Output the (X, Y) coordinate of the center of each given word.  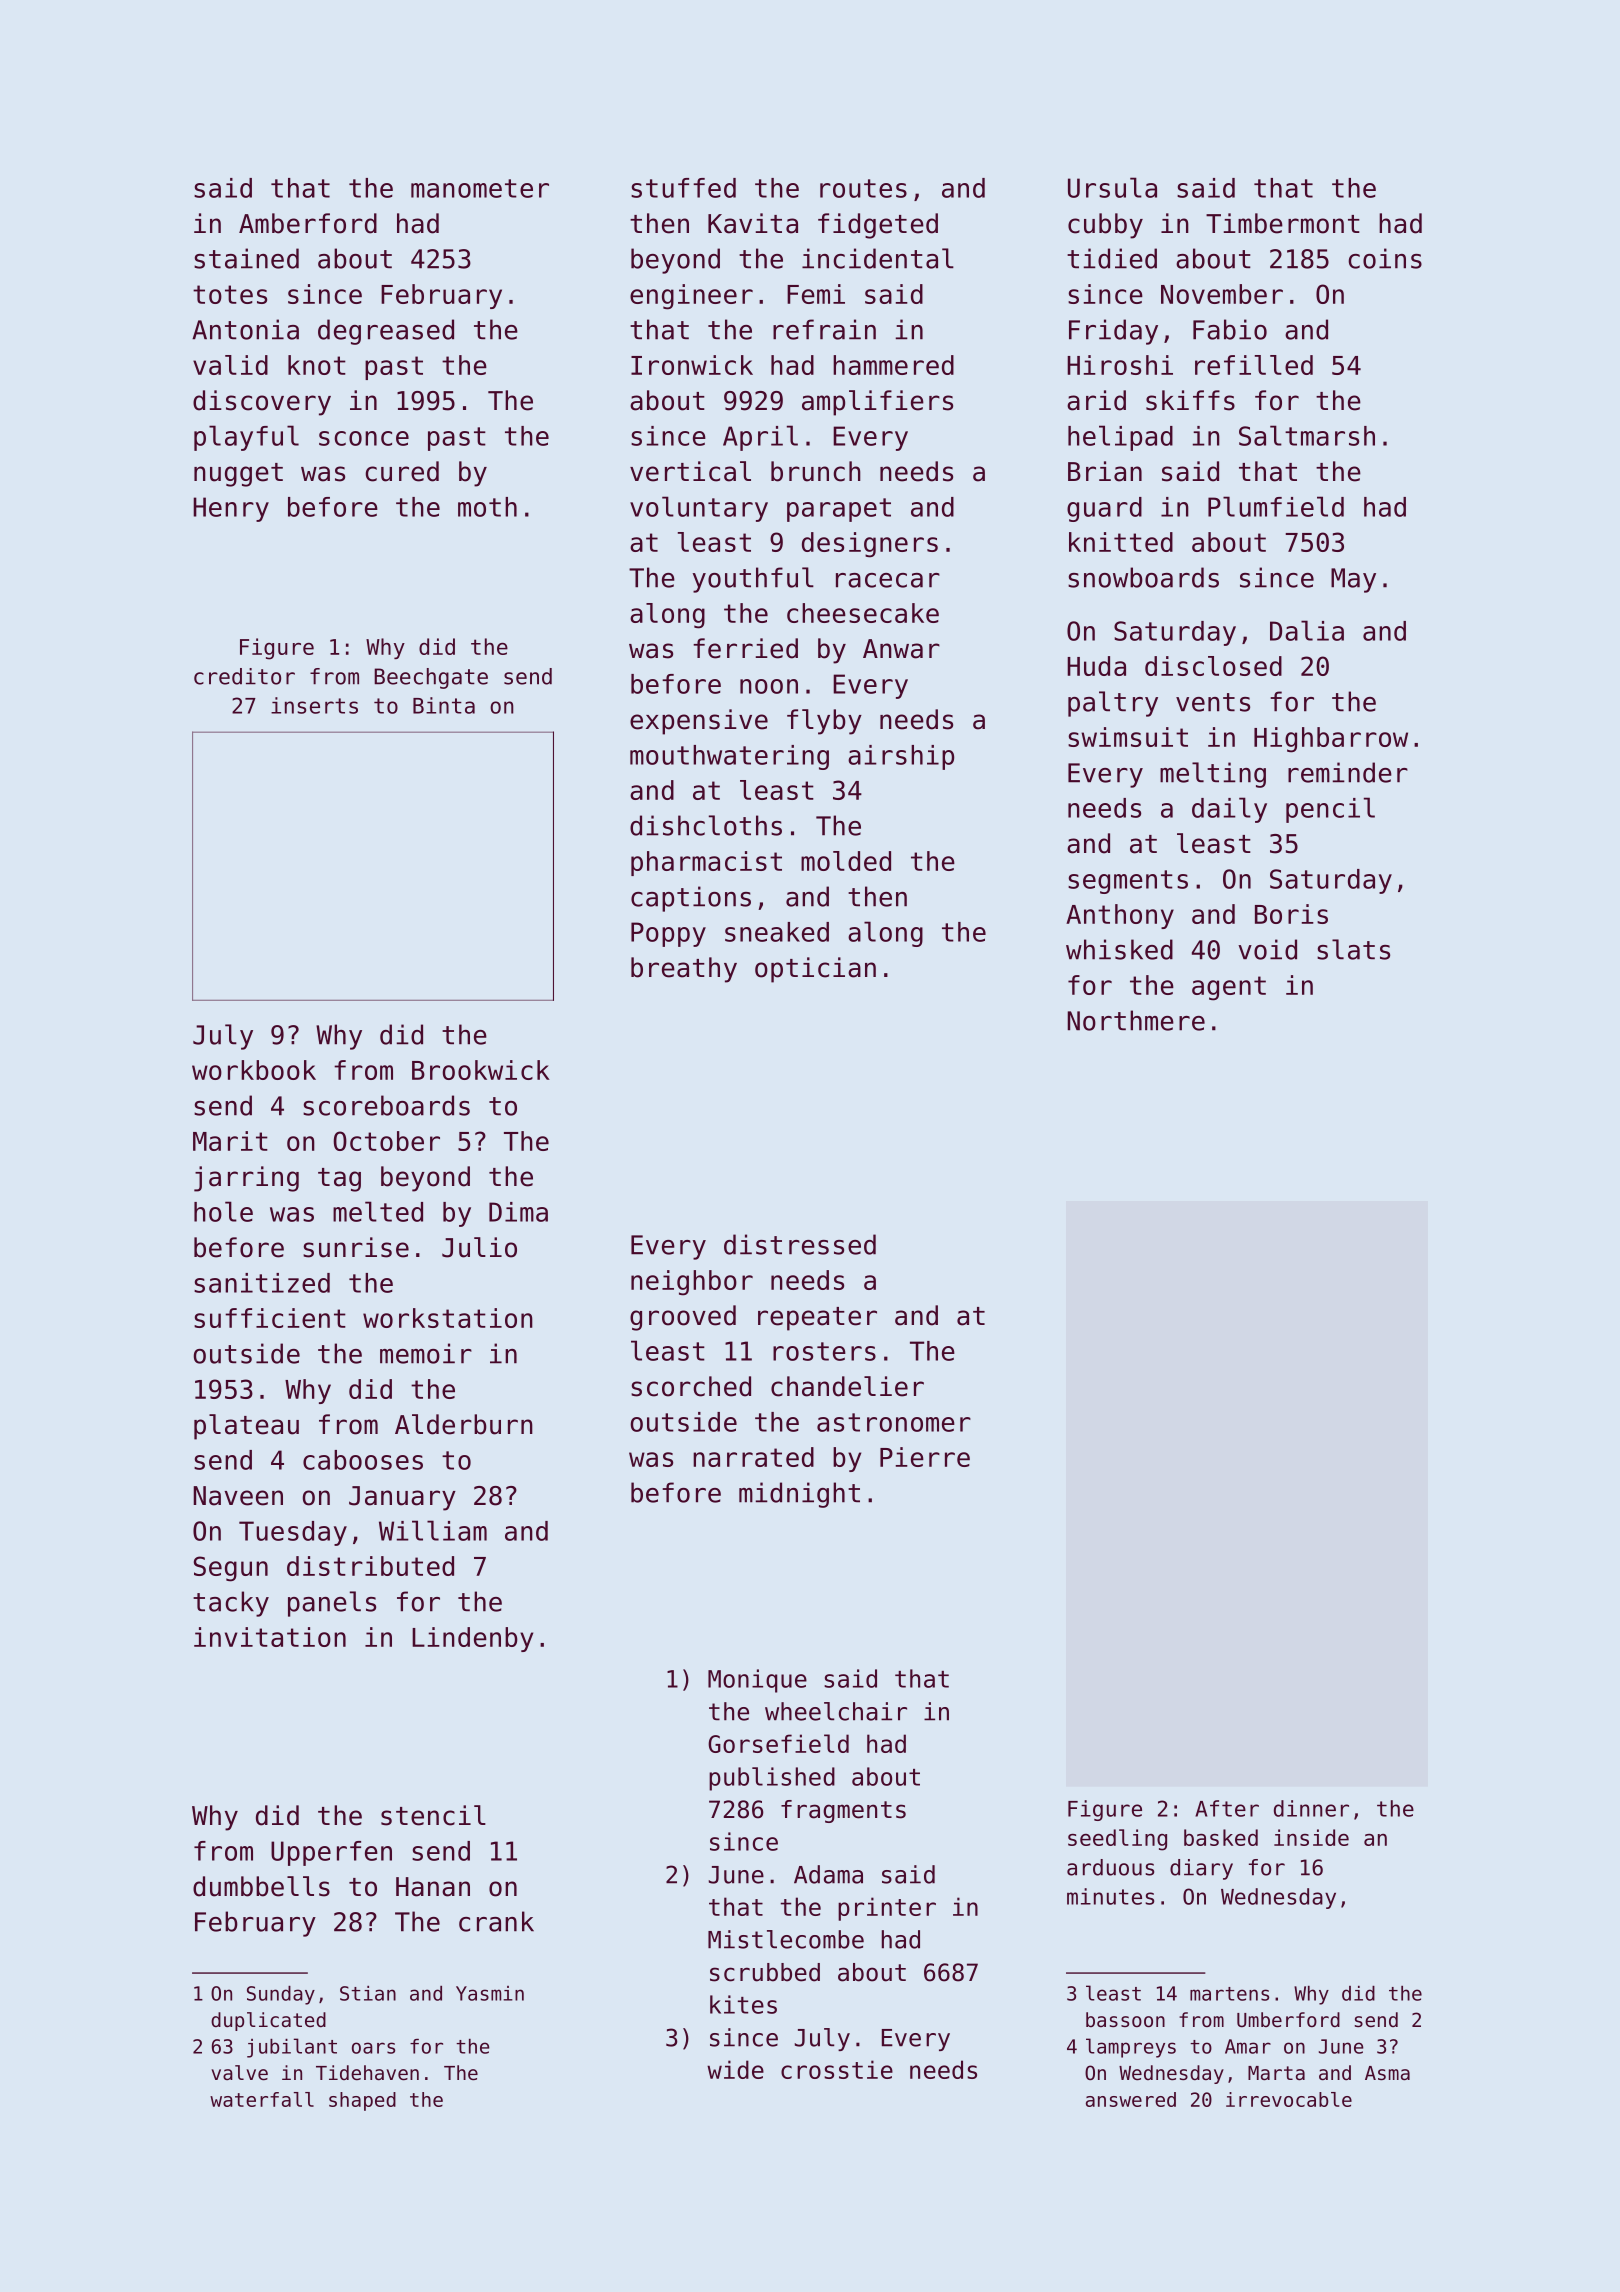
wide (735, 2069)
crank (496, 1921)
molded (846, 861)
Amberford (308, 223)
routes (863, 188)
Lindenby (472, 1639)
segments (1128, 882)
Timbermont (1283, 223)
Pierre (925, 1457)
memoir (426, 1353)
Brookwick (481, 1070)
